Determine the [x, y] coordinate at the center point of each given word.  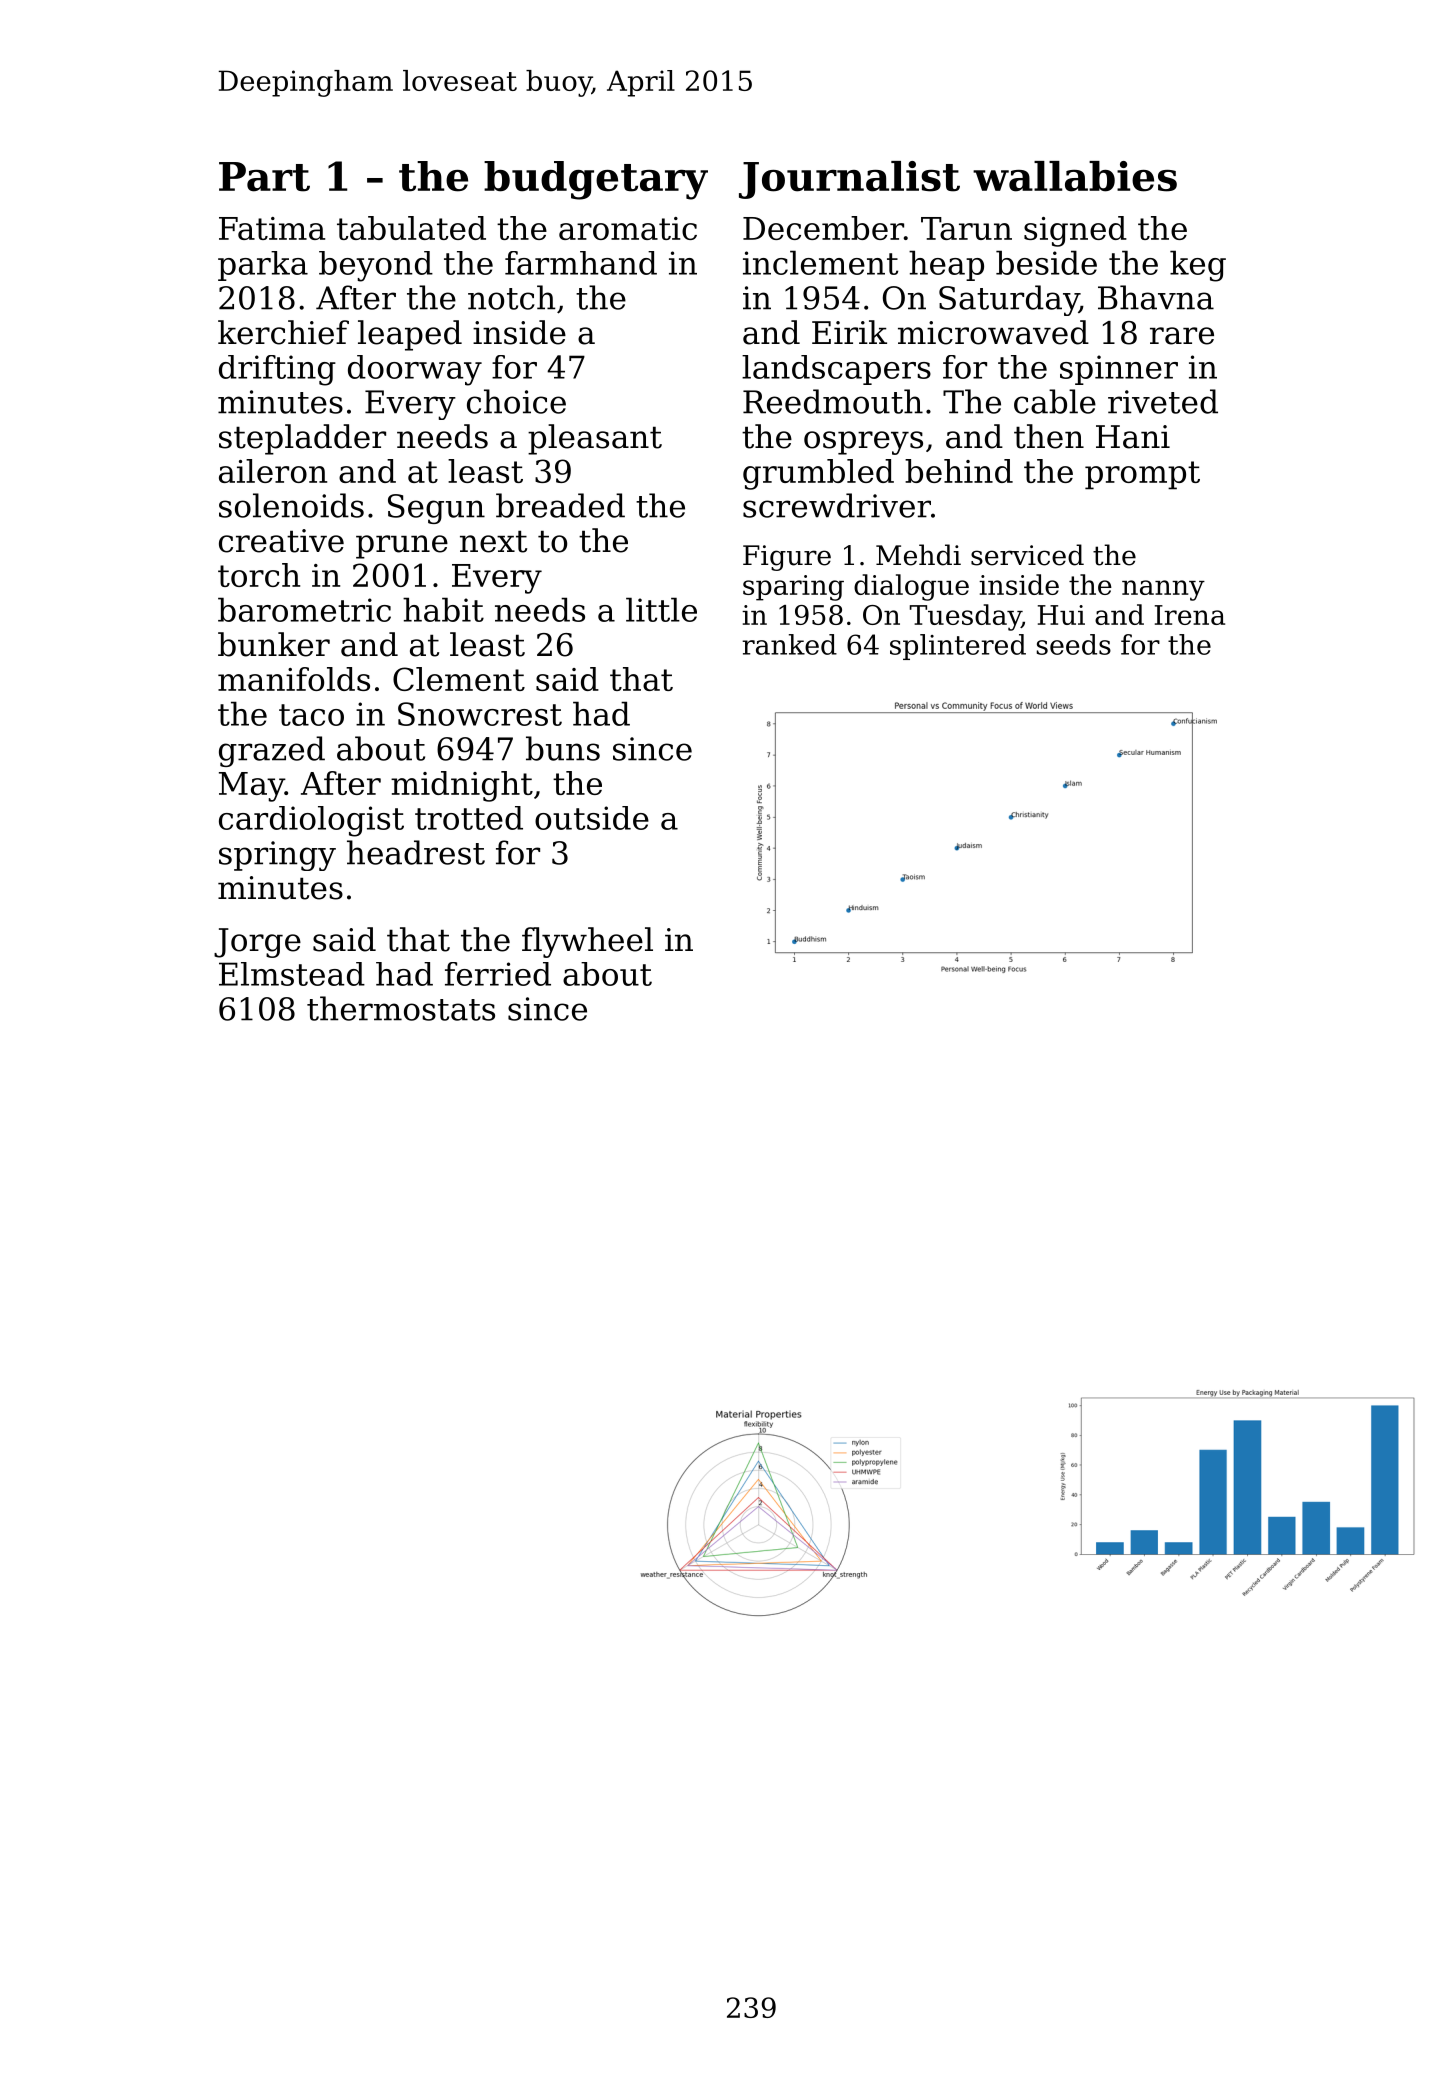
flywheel [587, 942]
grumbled [818, 474]
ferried [498, 974]
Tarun [966, 228]
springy [277, 856]
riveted [1163, 401]
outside [592, 818]
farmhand [581, 263]
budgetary [596, 180]
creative [281, 541]
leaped [410, 335]
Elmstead [292, 974]
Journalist [849, 180]
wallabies [1075, 176]
